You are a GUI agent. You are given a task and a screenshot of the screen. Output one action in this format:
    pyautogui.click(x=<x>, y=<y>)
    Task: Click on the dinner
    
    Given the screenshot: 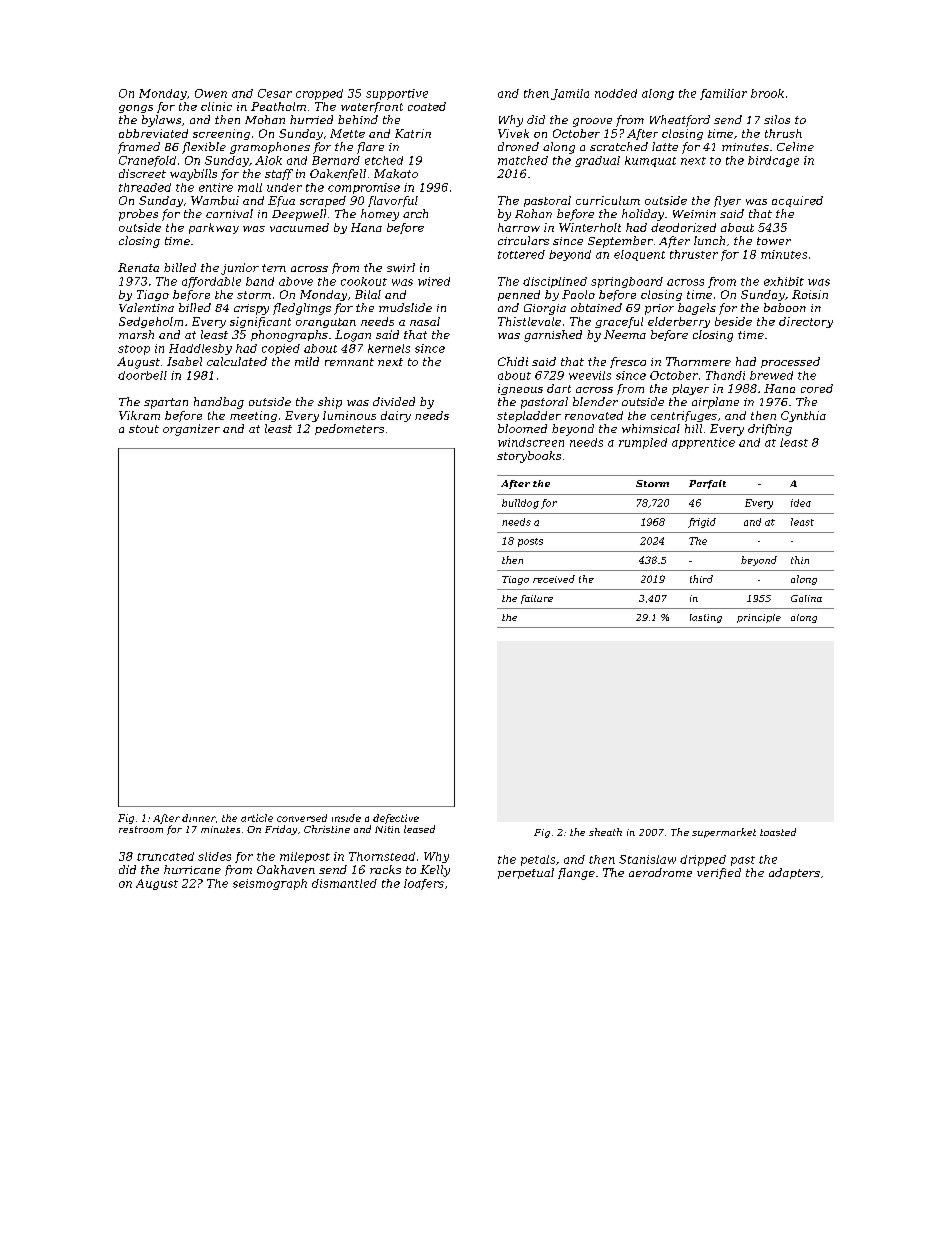 What is the action you would take?
    pyautogui.click(x=199, y=818)
